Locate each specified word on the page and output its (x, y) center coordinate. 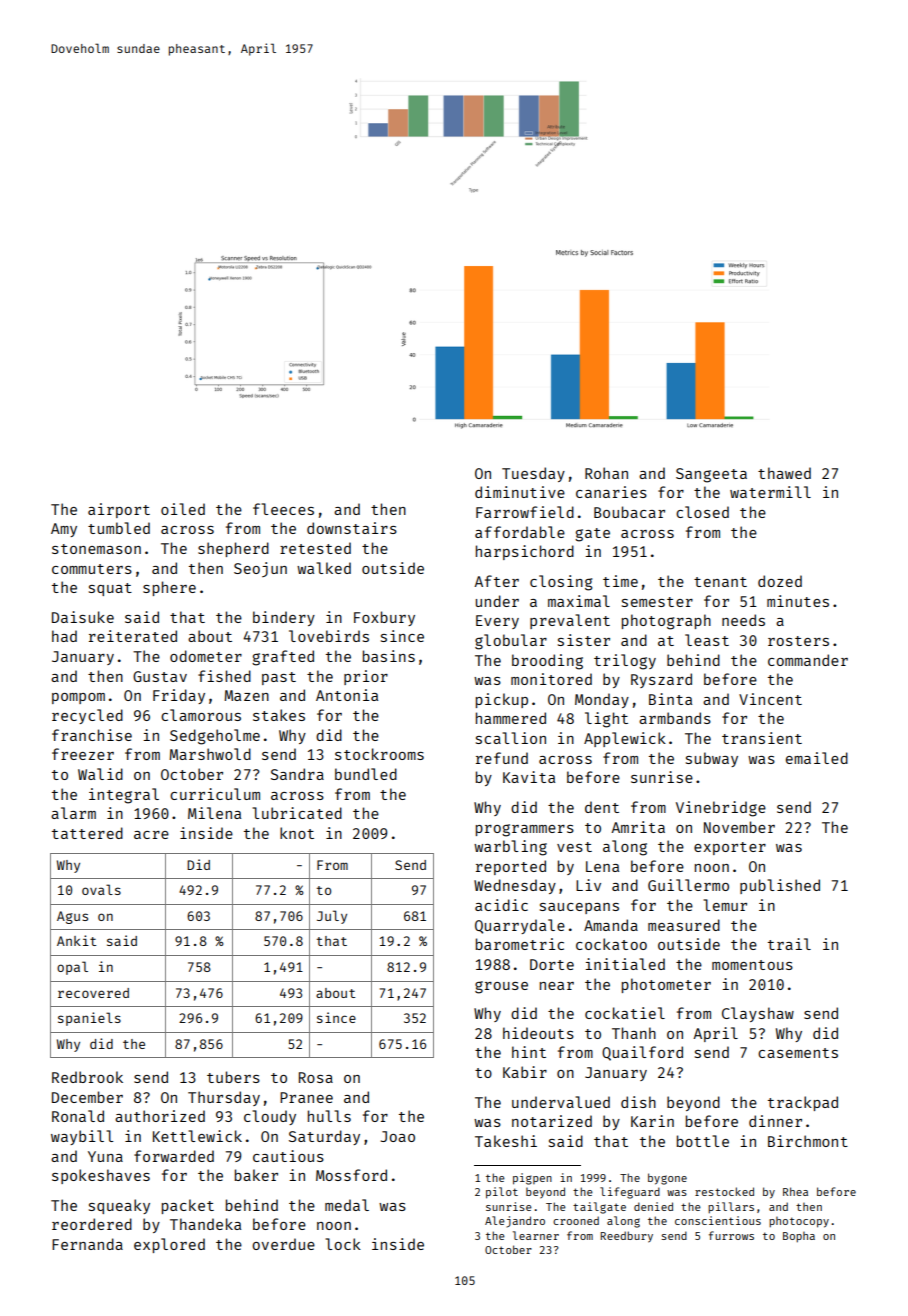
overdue (283, 1244)
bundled (366, 774)
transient (762, 738)
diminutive (520, 492)
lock (343, 1244)
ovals (101, 889)
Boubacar (629, 512)
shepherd (233, 549)
